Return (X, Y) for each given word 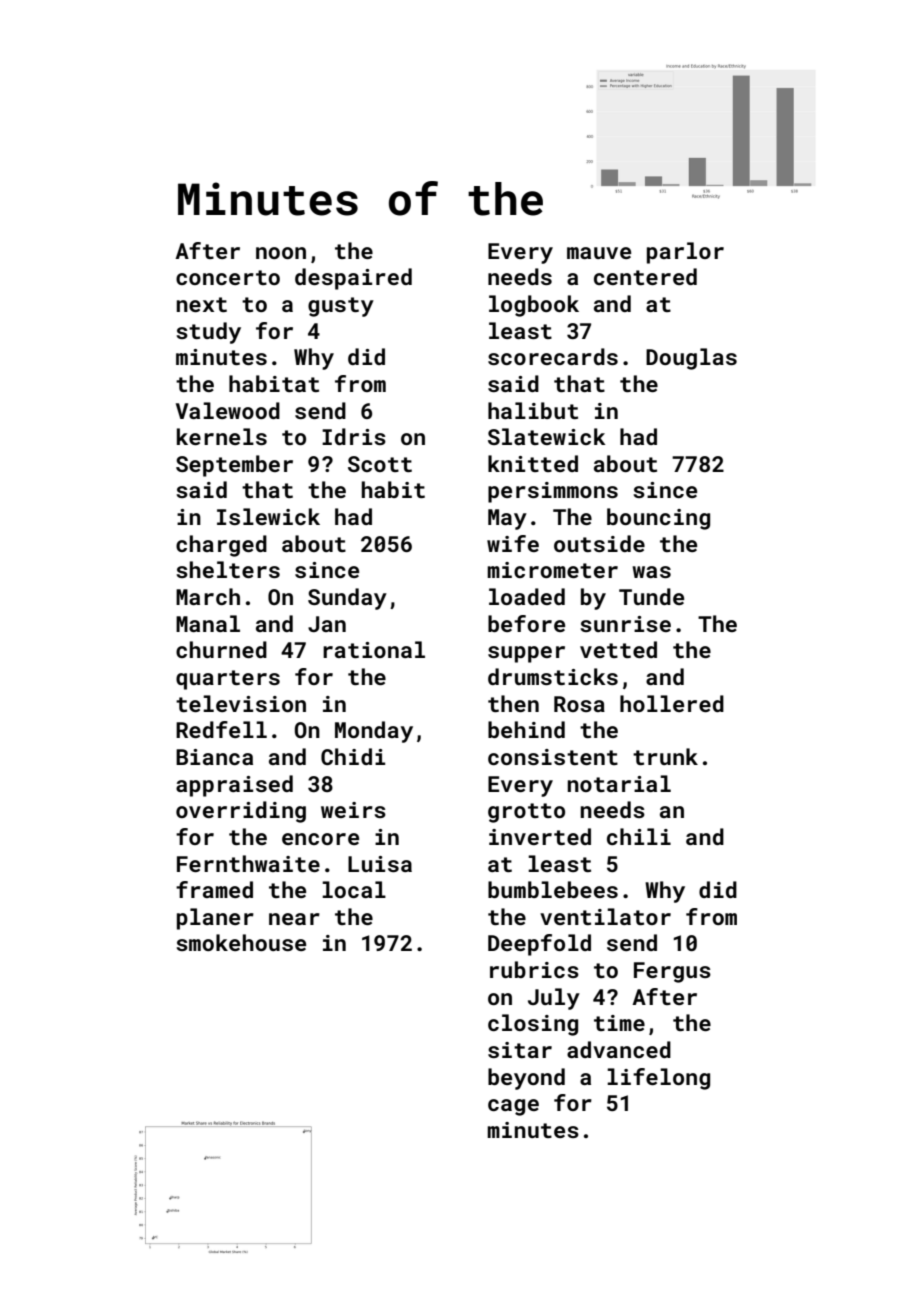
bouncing (658, 519)
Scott (380, 464)
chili (639, 836)
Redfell (221, 729)
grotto (526, 813)
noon (281, 253)
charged (221, 546)
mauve (599, 253)
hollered (672, 703)
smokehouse (241, 942)
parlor (685, 253)
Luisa (380, 864)
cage (513, 1107)
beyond (526, 1079)
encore (320, 839)
